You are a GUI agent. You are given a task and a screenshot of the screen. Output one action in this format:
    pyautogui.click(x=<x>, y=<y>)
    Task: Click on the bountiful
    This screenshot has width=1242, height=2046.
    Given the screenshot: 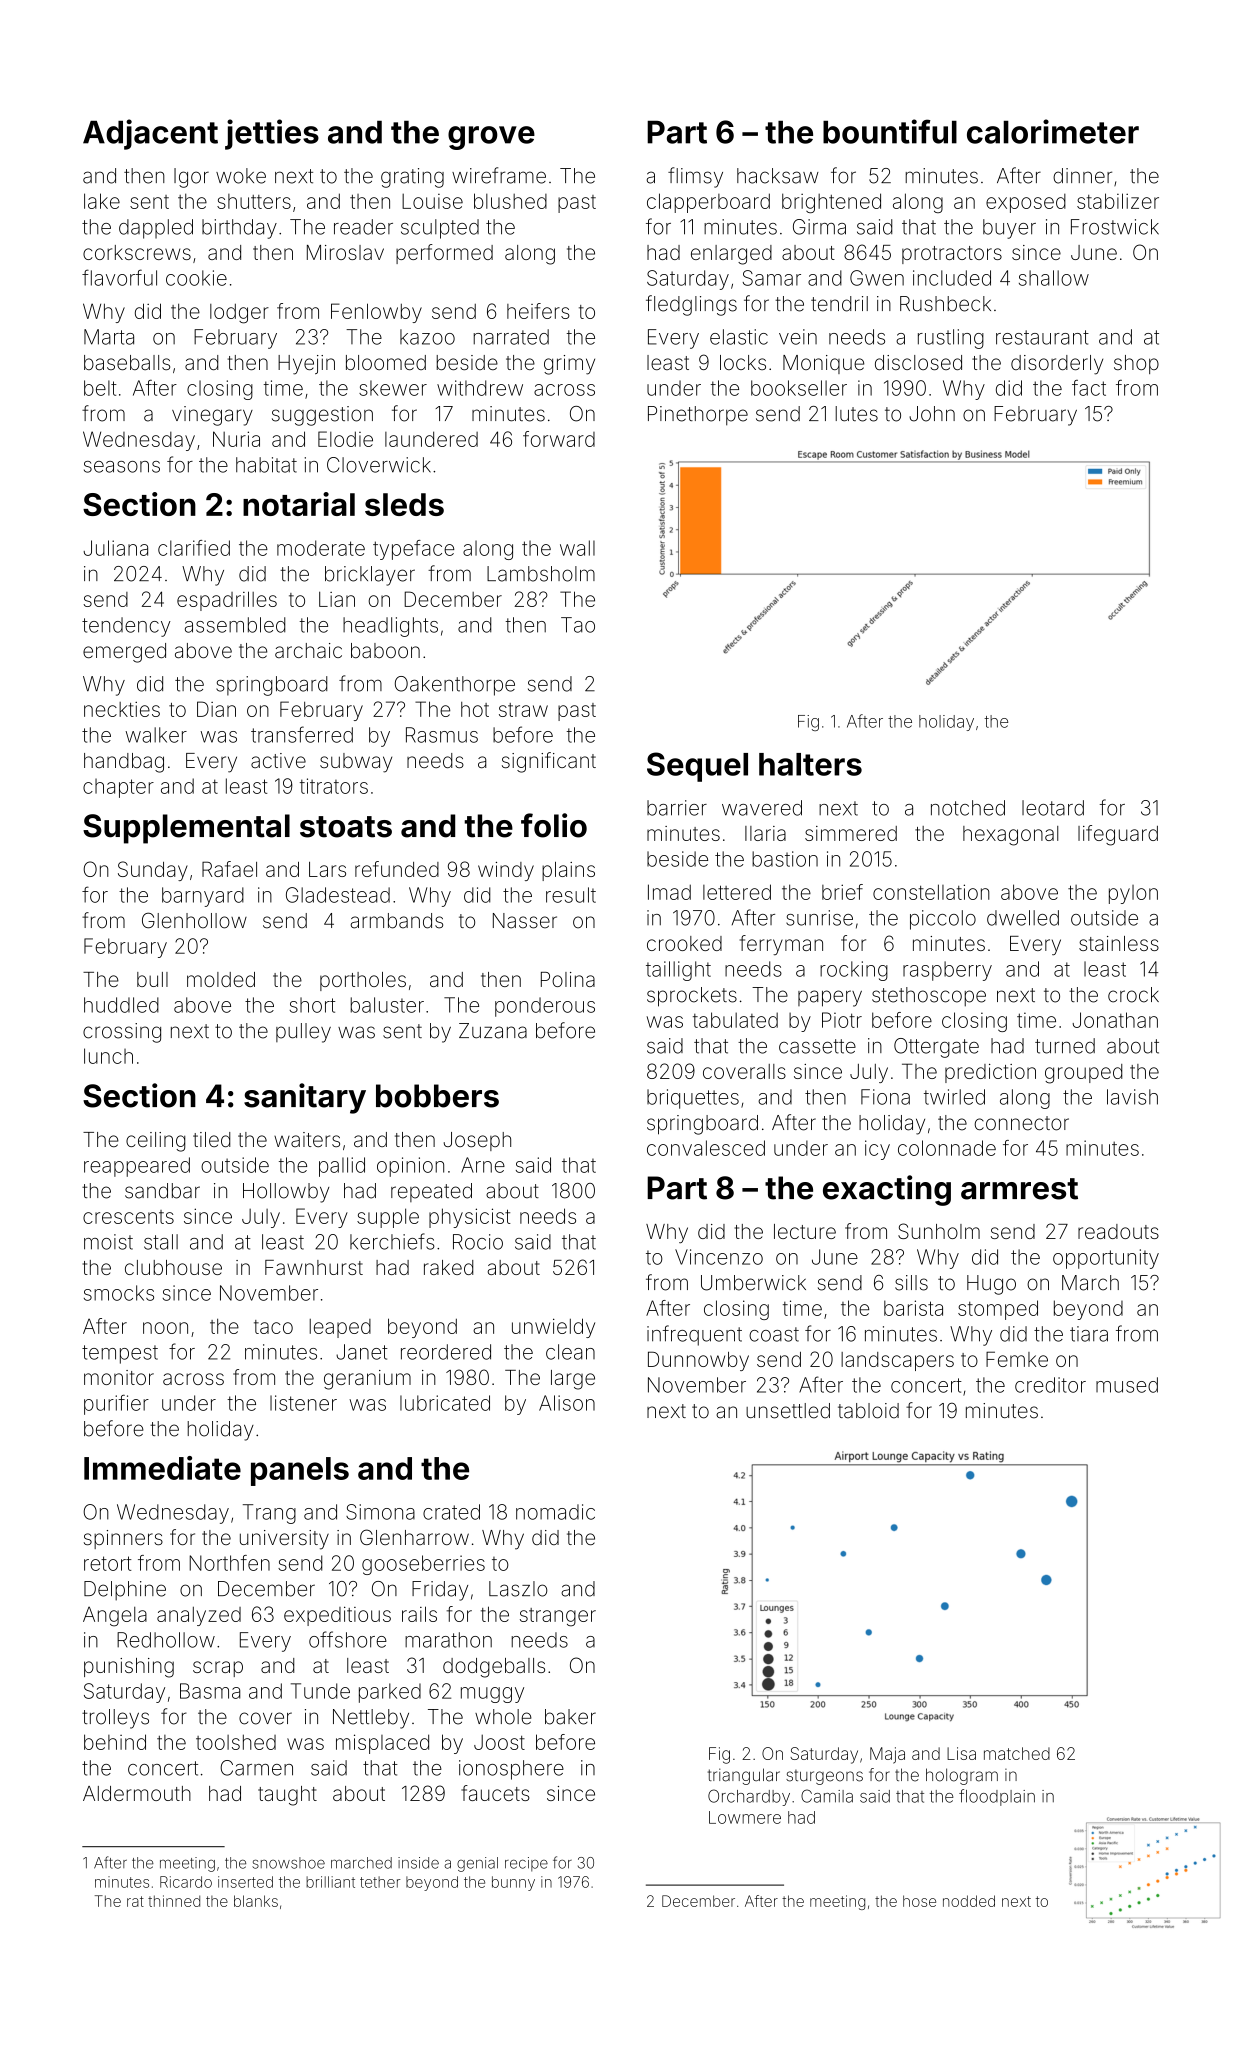 What is the action you would take?
    pyautogui.click(x=890, y=131)
